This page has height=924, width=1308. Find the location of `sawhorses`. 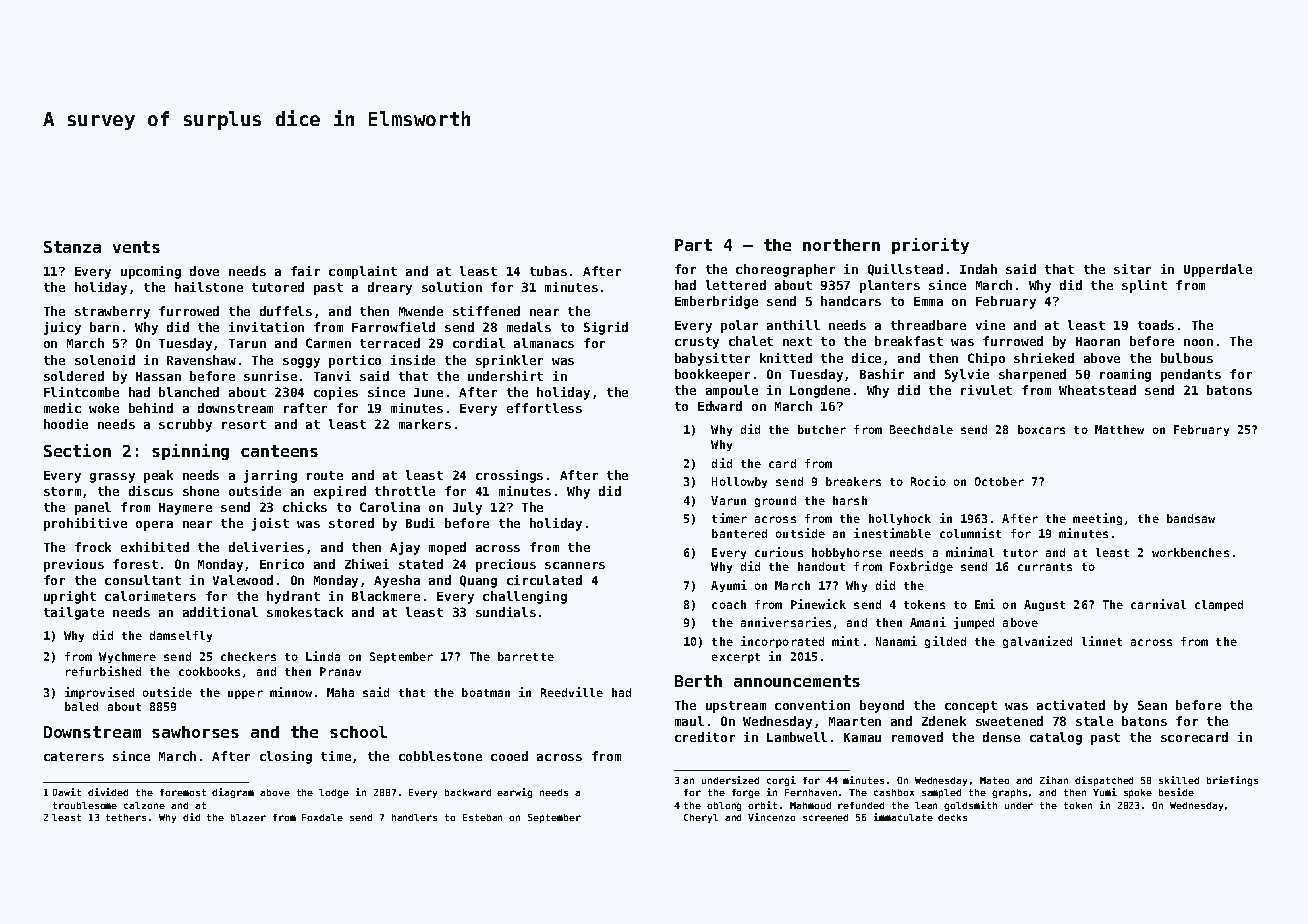

sawhorses is located at coordinates (195, 732).
